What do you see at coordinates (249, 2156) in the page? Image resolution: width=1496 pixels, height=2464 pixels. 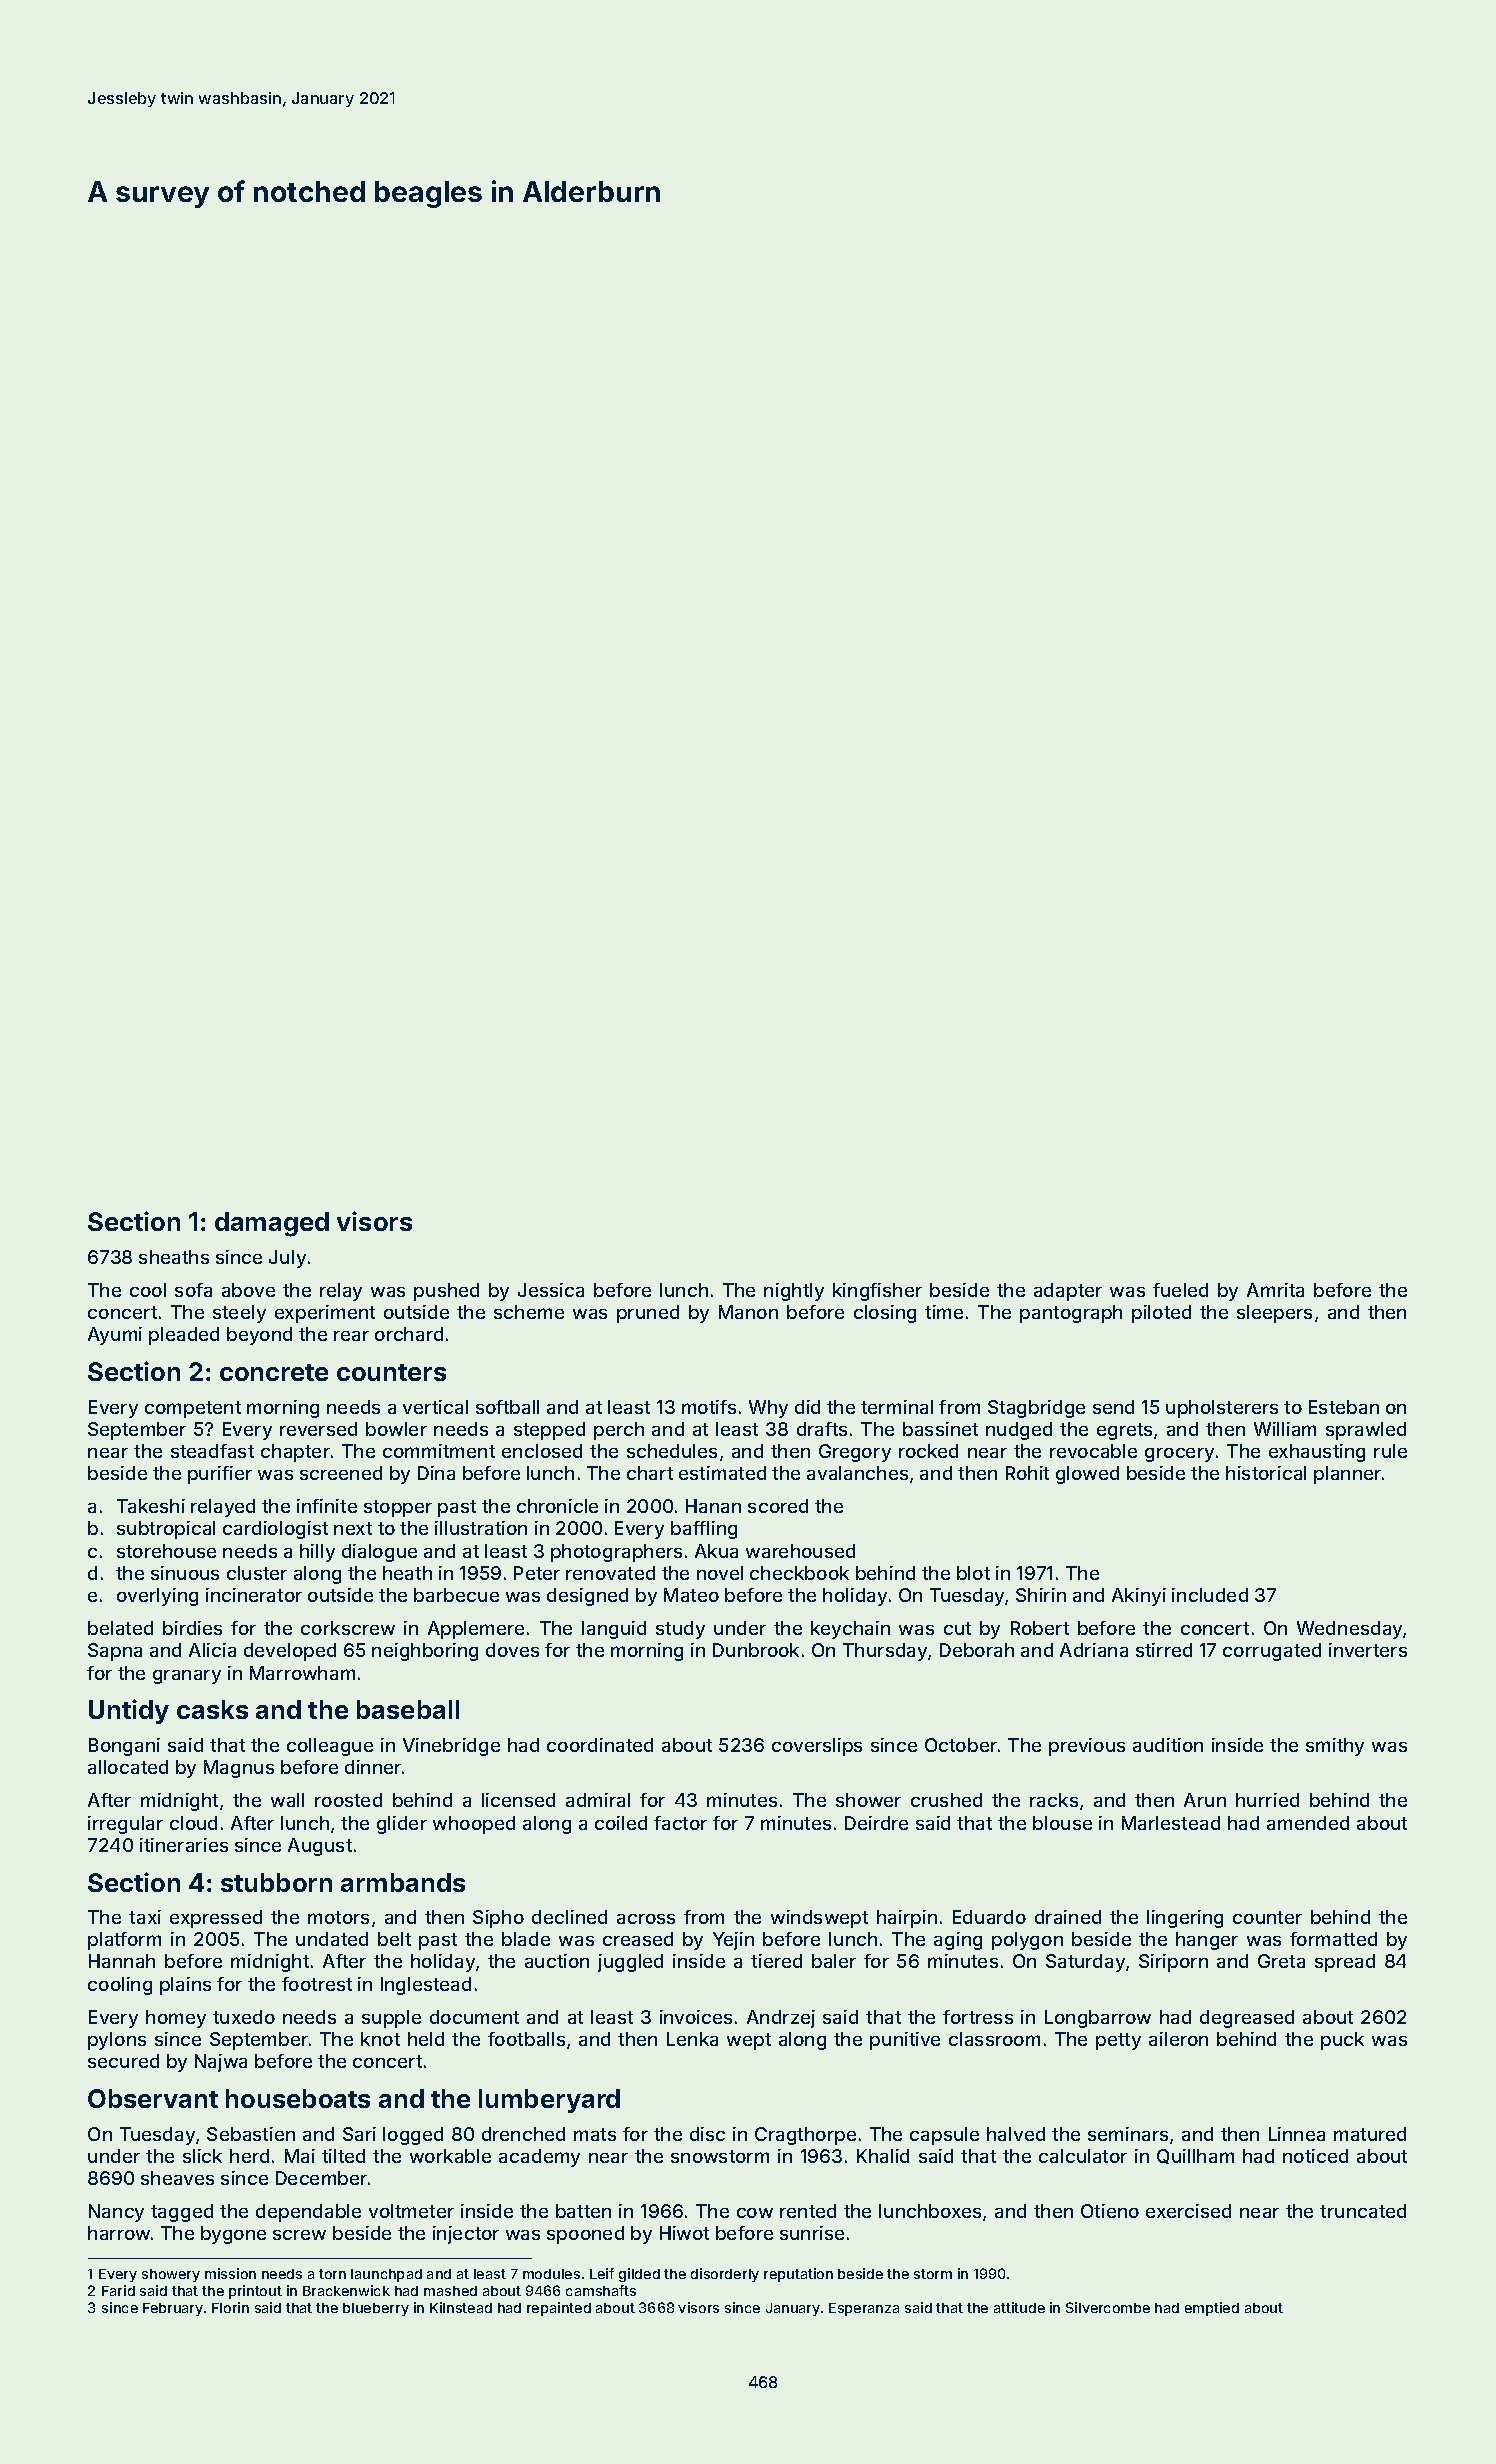 I see `herd` at bounding box center [249, 2156].
